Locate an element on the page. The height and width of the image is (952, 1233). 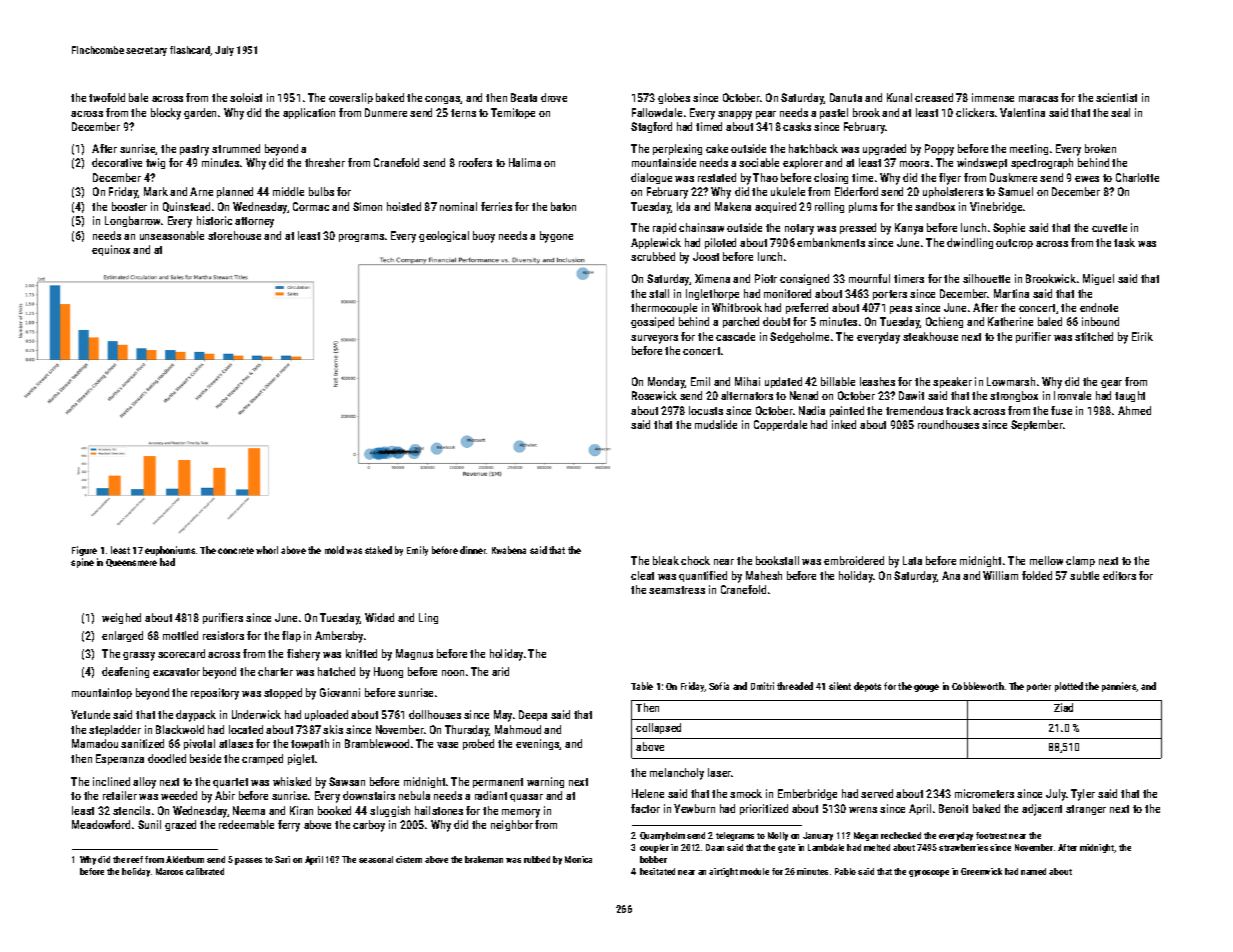
broken is located at coordinates (1100, 148).
